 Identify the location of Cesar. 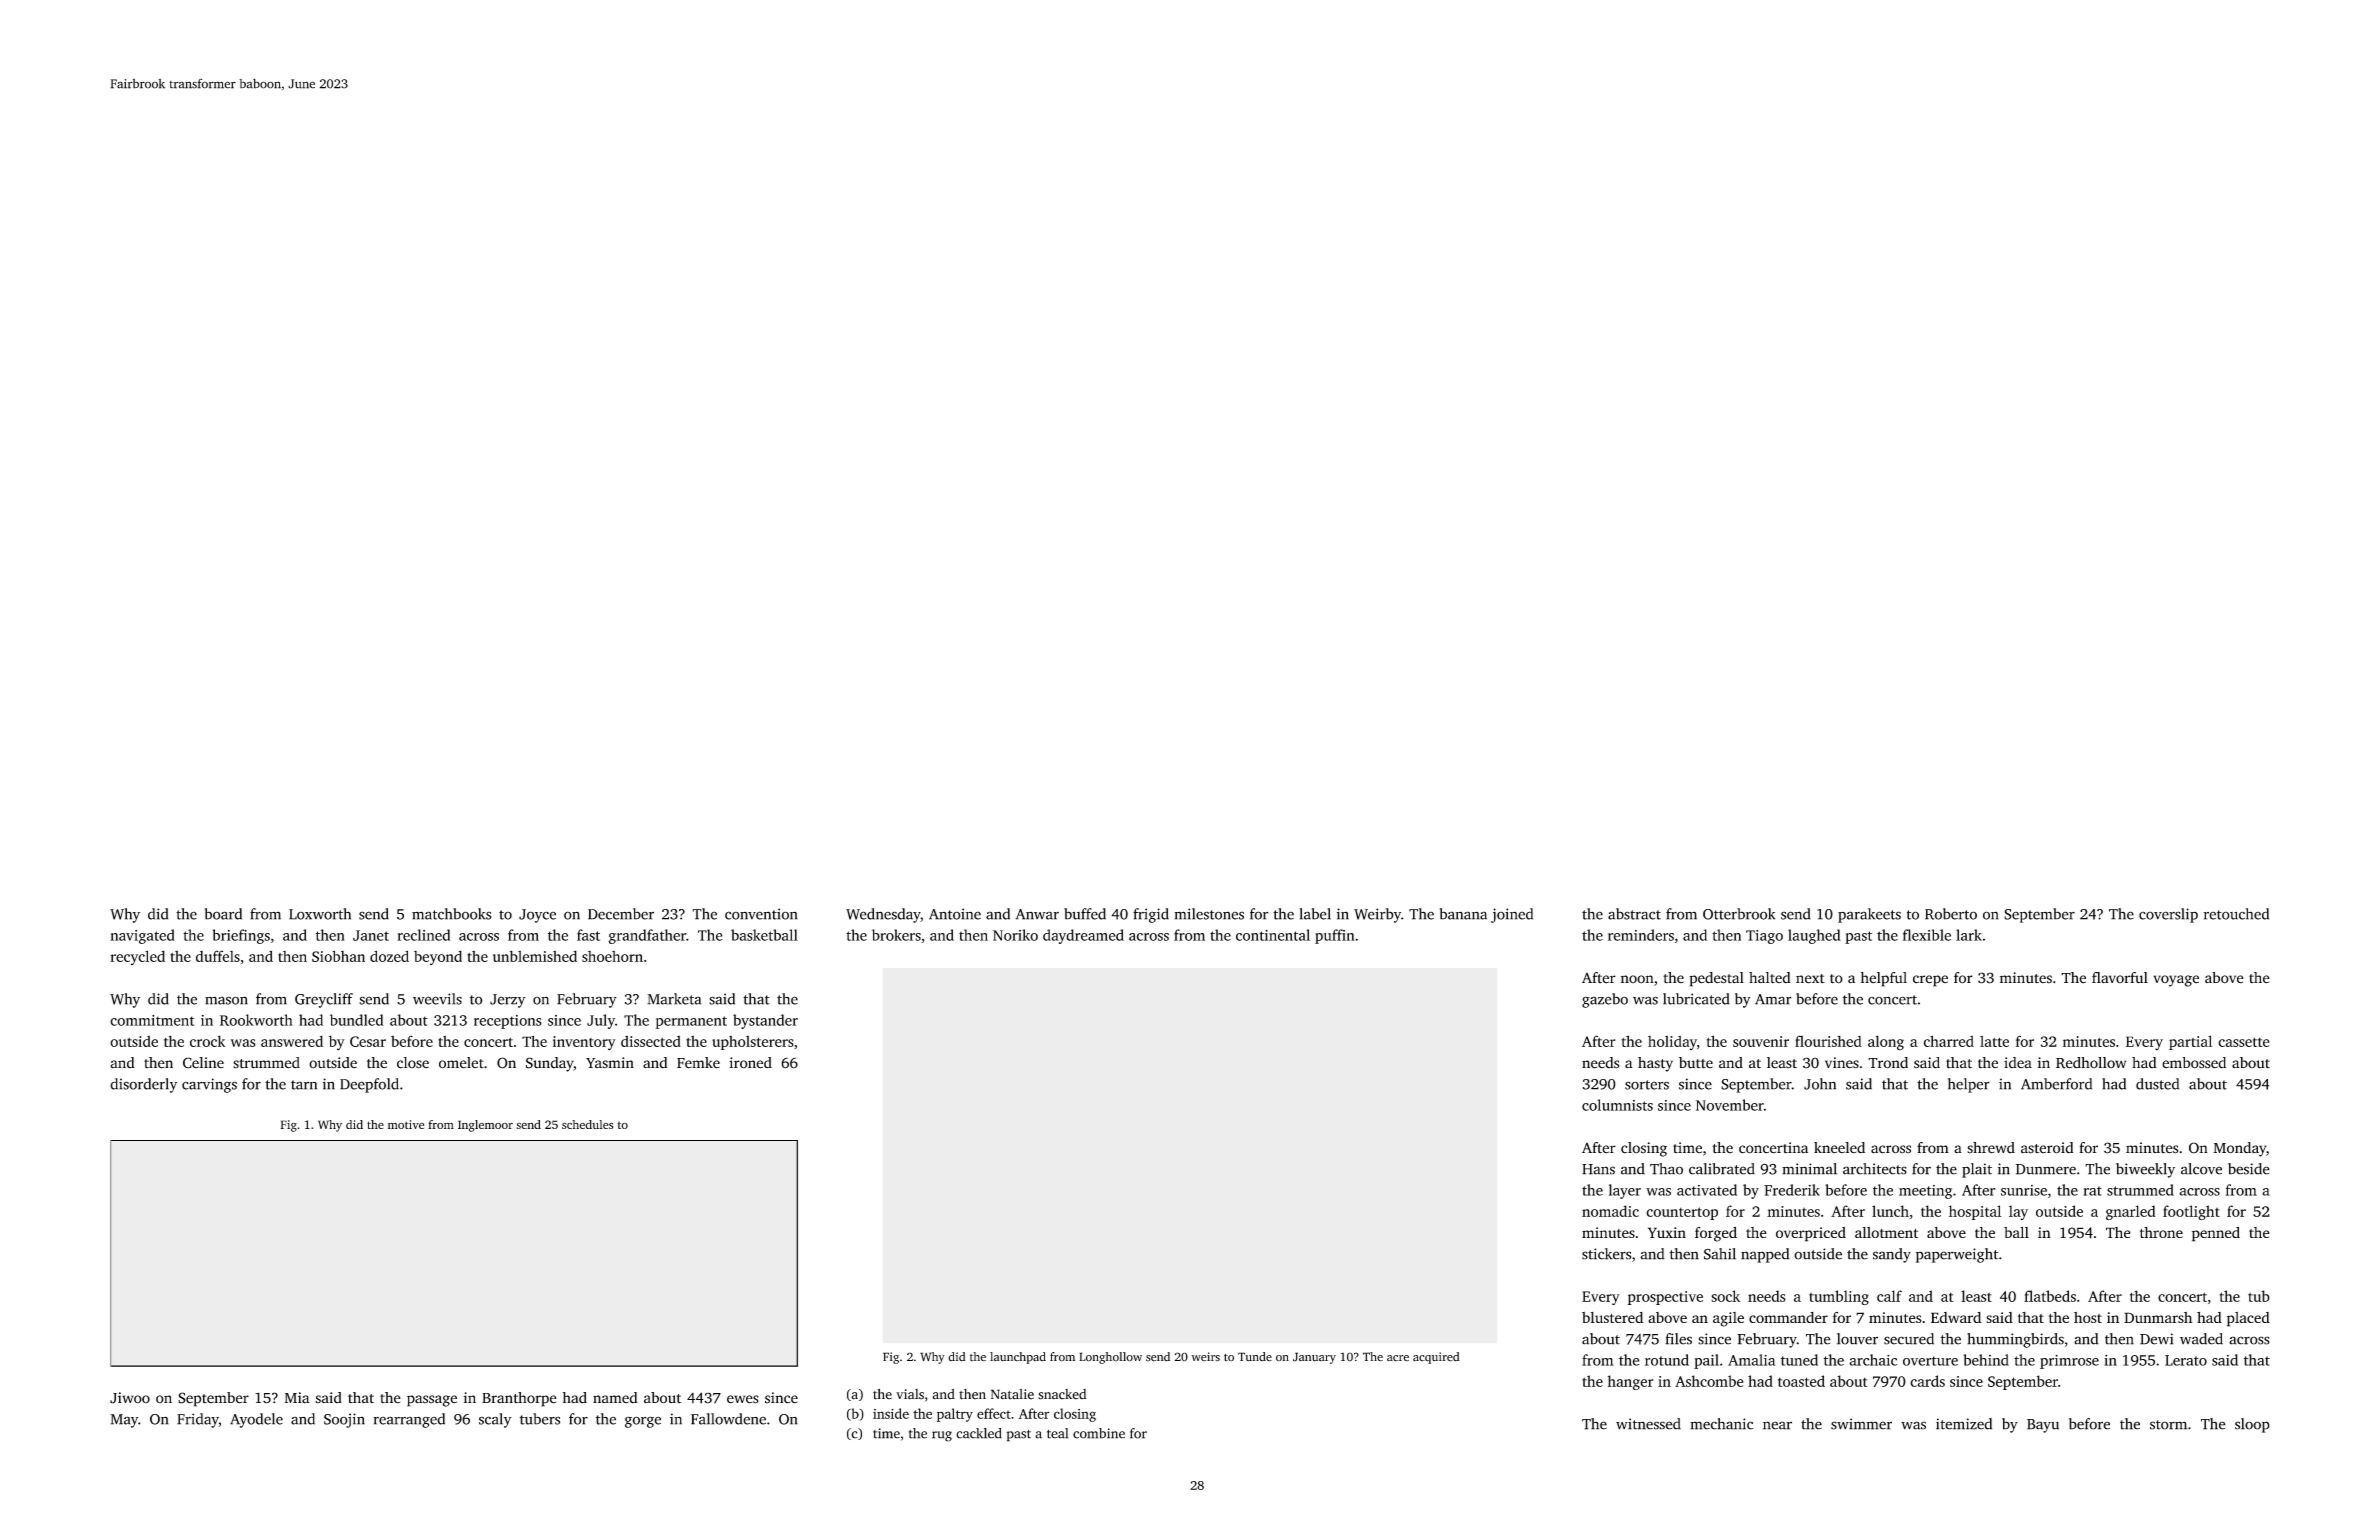
(368, 1041).
